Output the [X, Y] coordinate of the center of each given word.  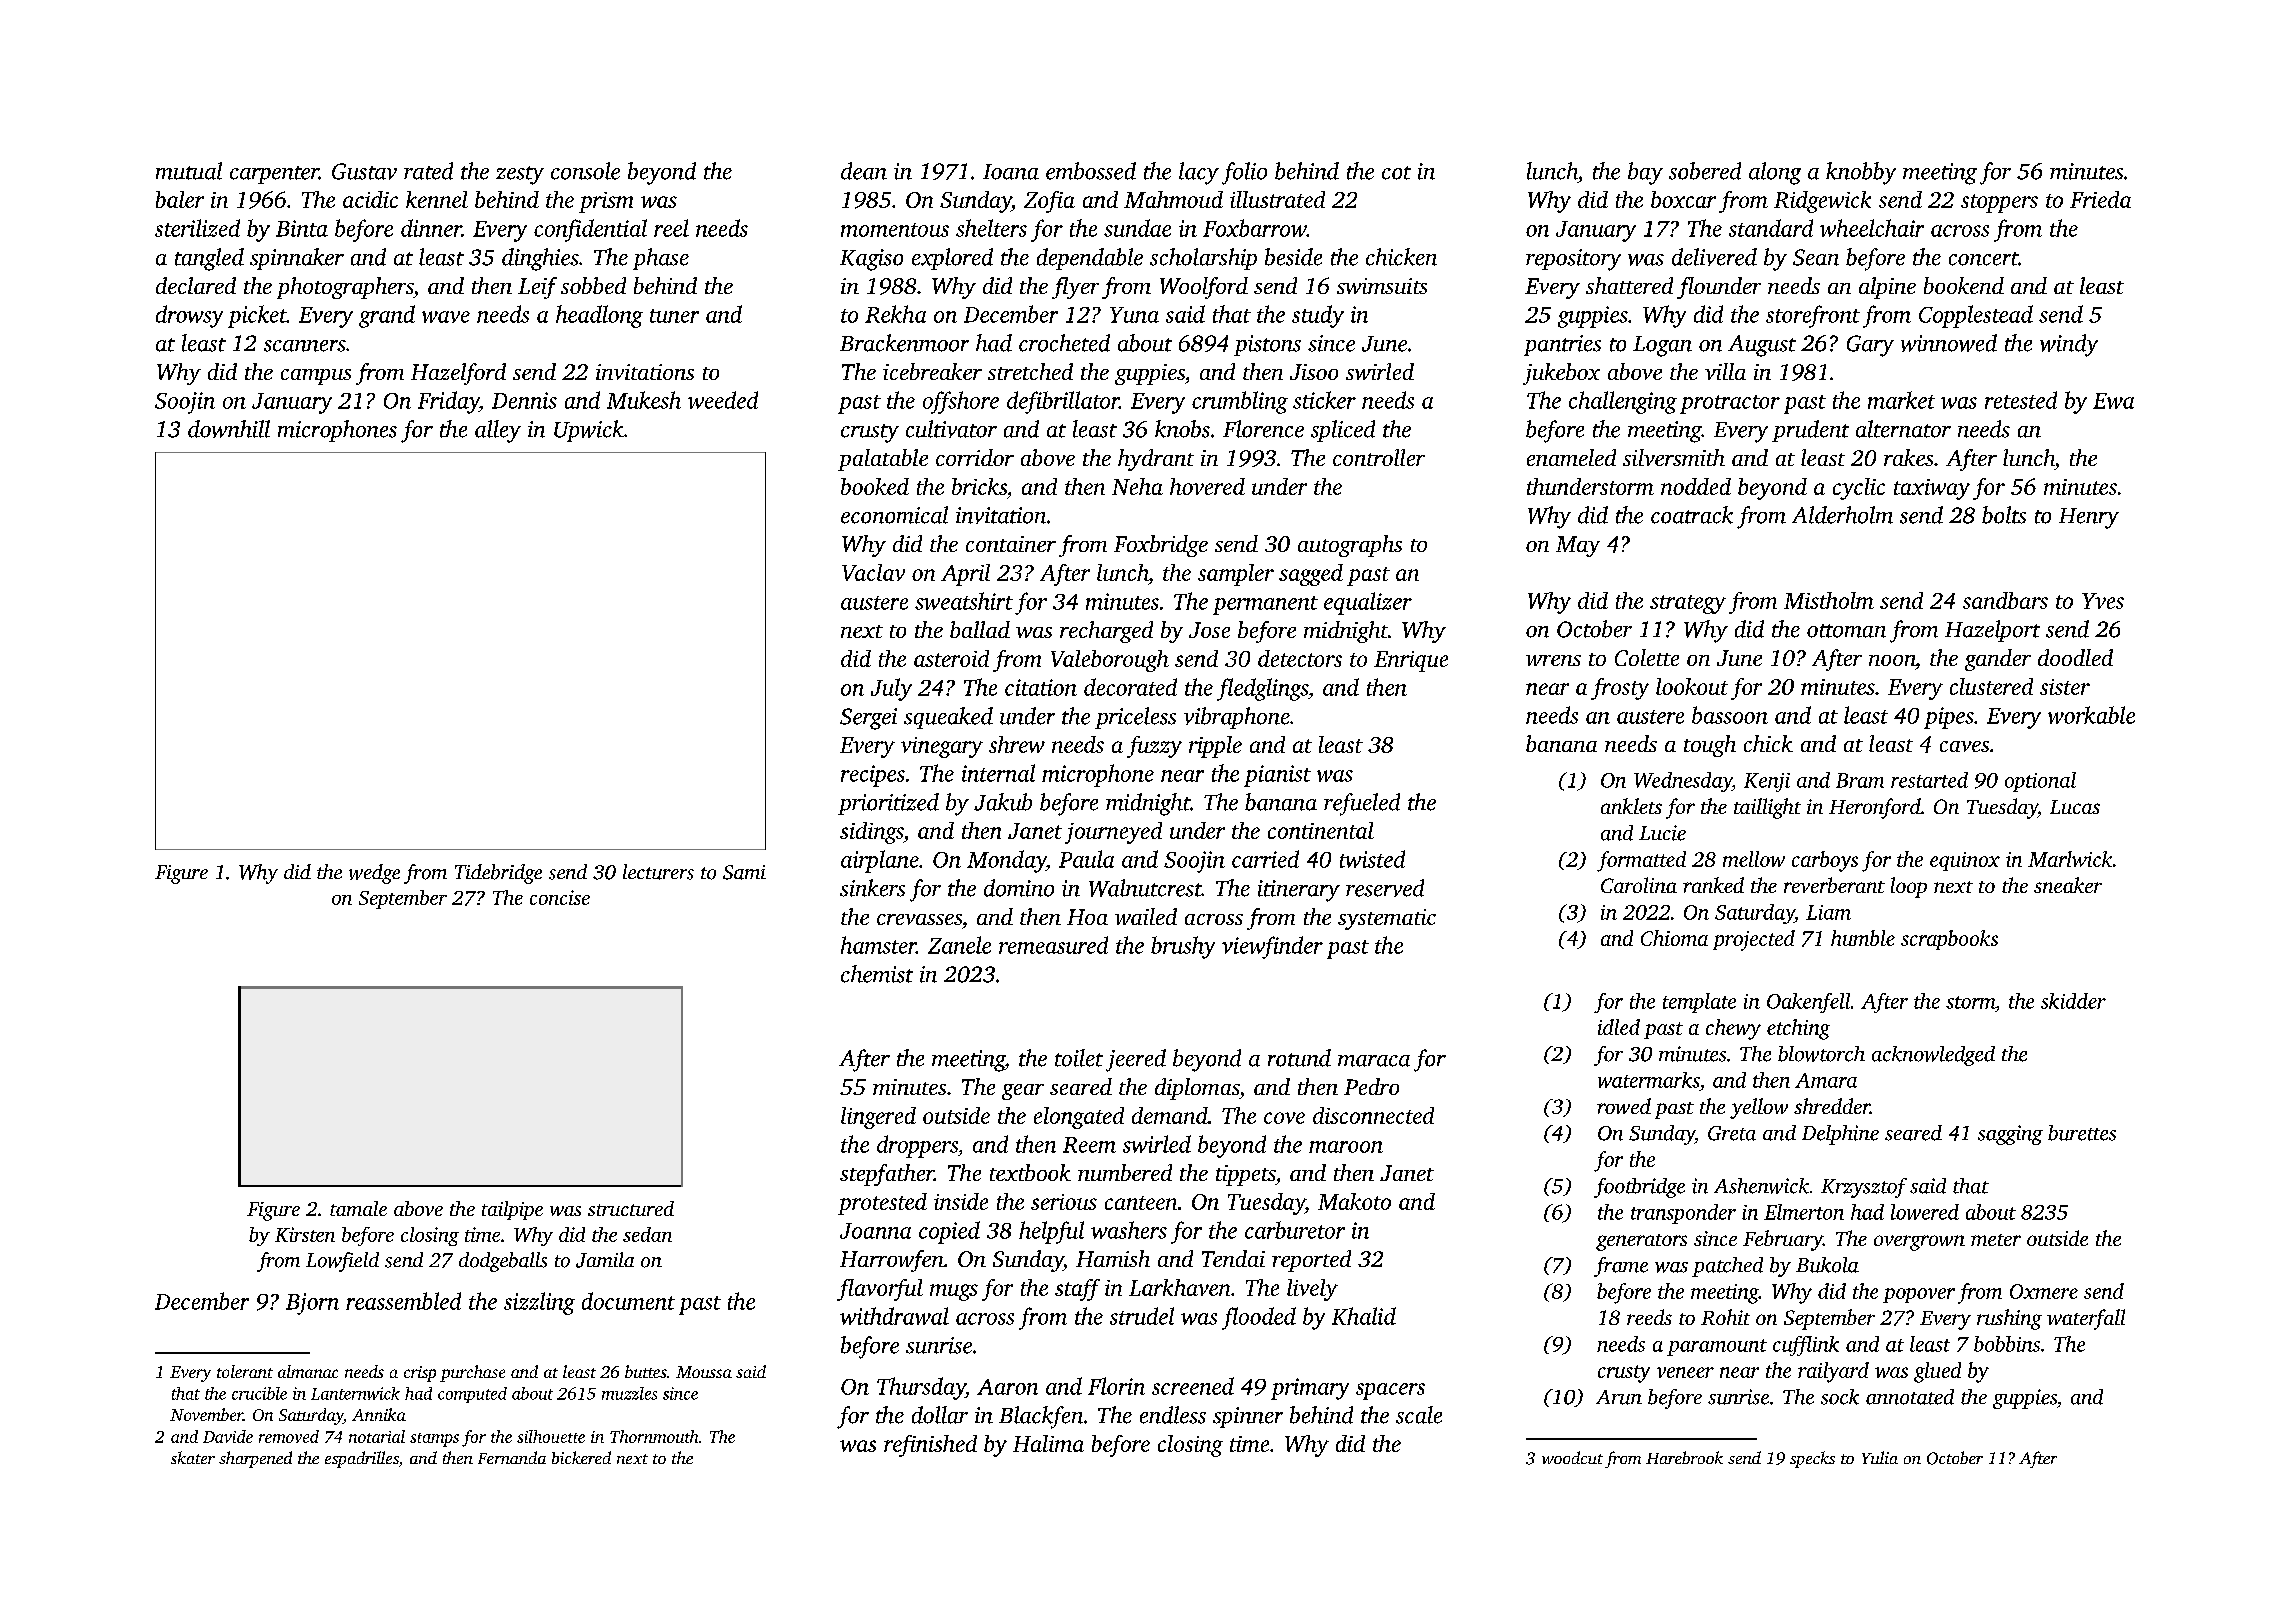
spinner [1248, 1417]
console [585, 171]
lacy [1199, 173]
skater [193, 1457]
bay [1645, 173]
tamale [358, 1208]
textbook [1030, 1172]
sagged [1311, 575]
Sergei [868, 719]
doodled [2075, 657]
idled [1619, 1027]
